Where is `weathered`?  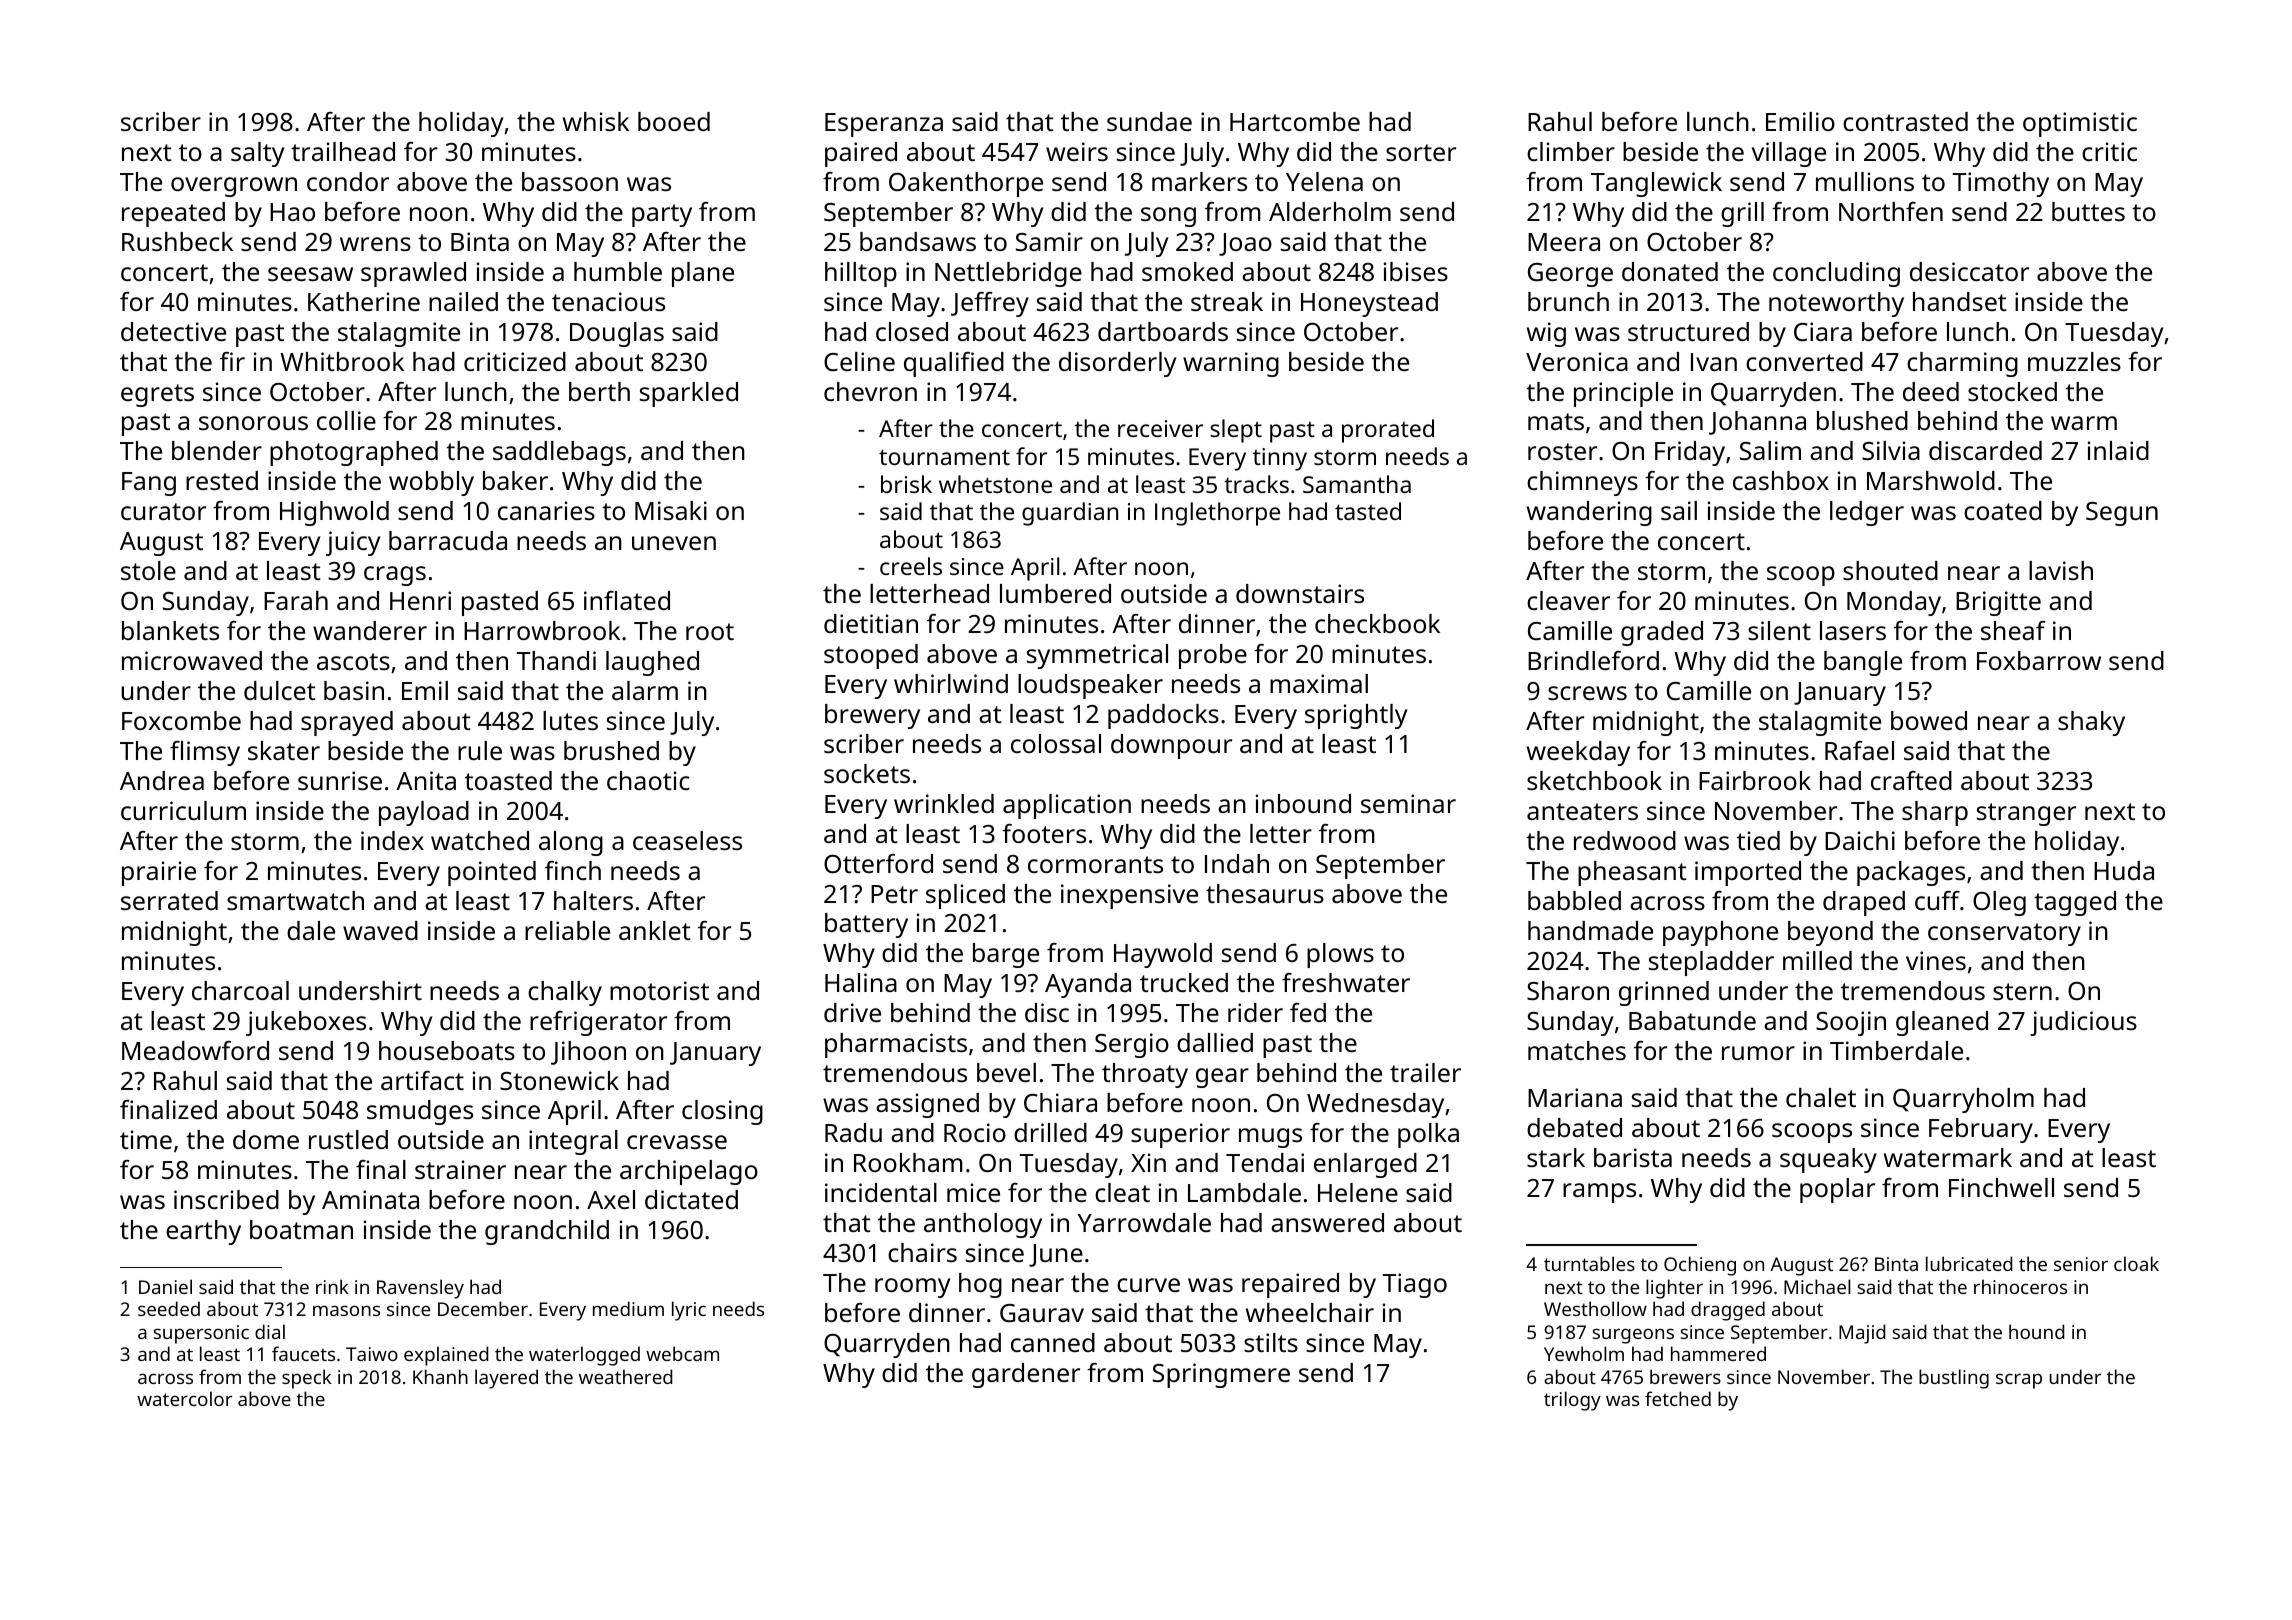
weathered is located at coordinates (626, 1376).
